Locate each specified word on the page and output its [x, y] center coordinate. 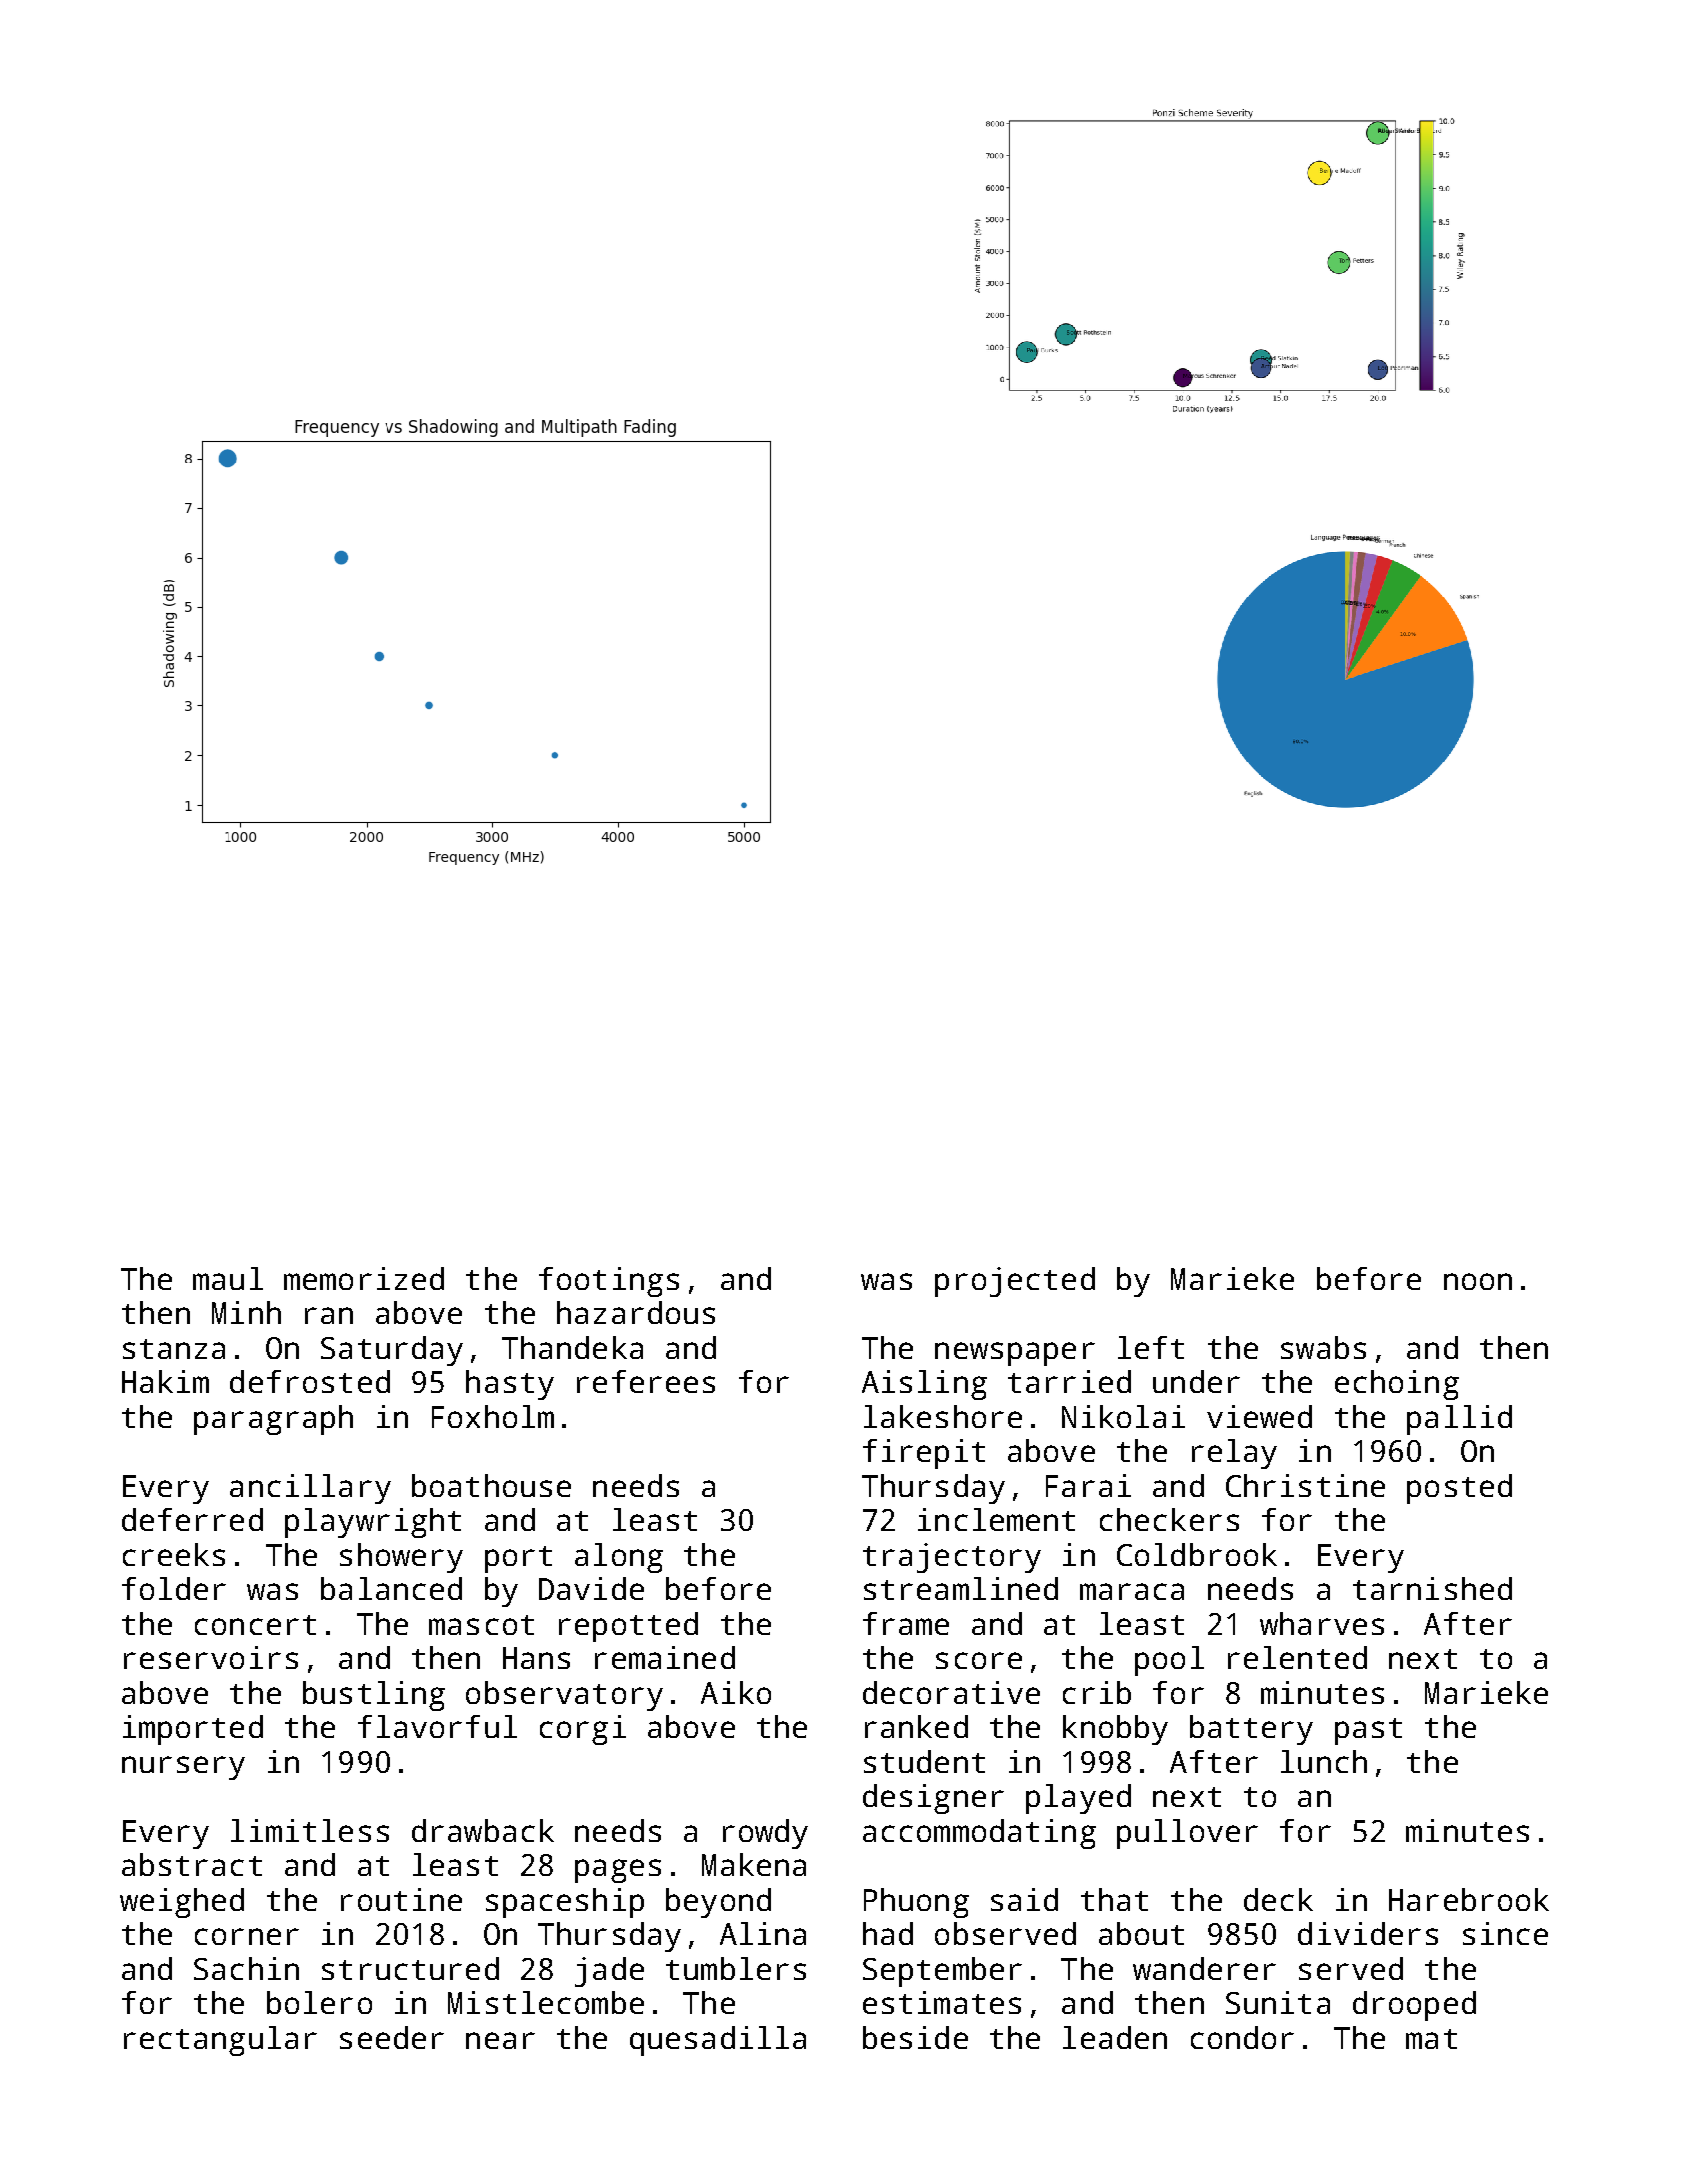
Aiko [736, 1692]
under [1196, 1381]
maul [228, 1278]
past [1368, 1731]
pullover [1187, 1834]
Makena [754, 1864]
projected [1015, 1282]
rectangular [220, 2041]
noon [1478, 1281]
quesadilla [718, 2041]
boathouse [491, 1485]
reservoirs [211, 1657]
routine [401, 1899]
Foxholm [493, 1416]
